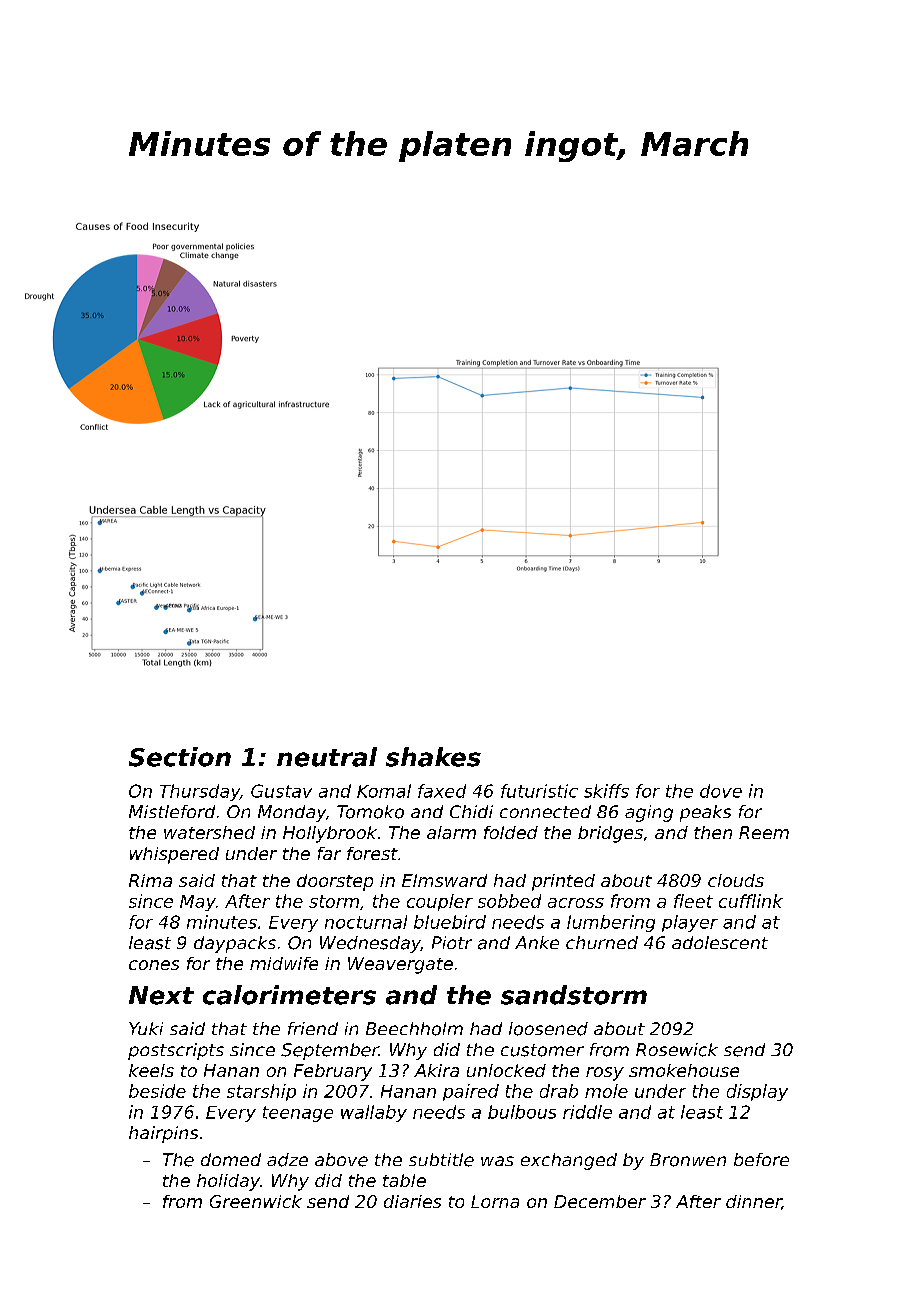 The height and width of the image is (1311, 924). I want to click on holiday, so click(228, 1182).
